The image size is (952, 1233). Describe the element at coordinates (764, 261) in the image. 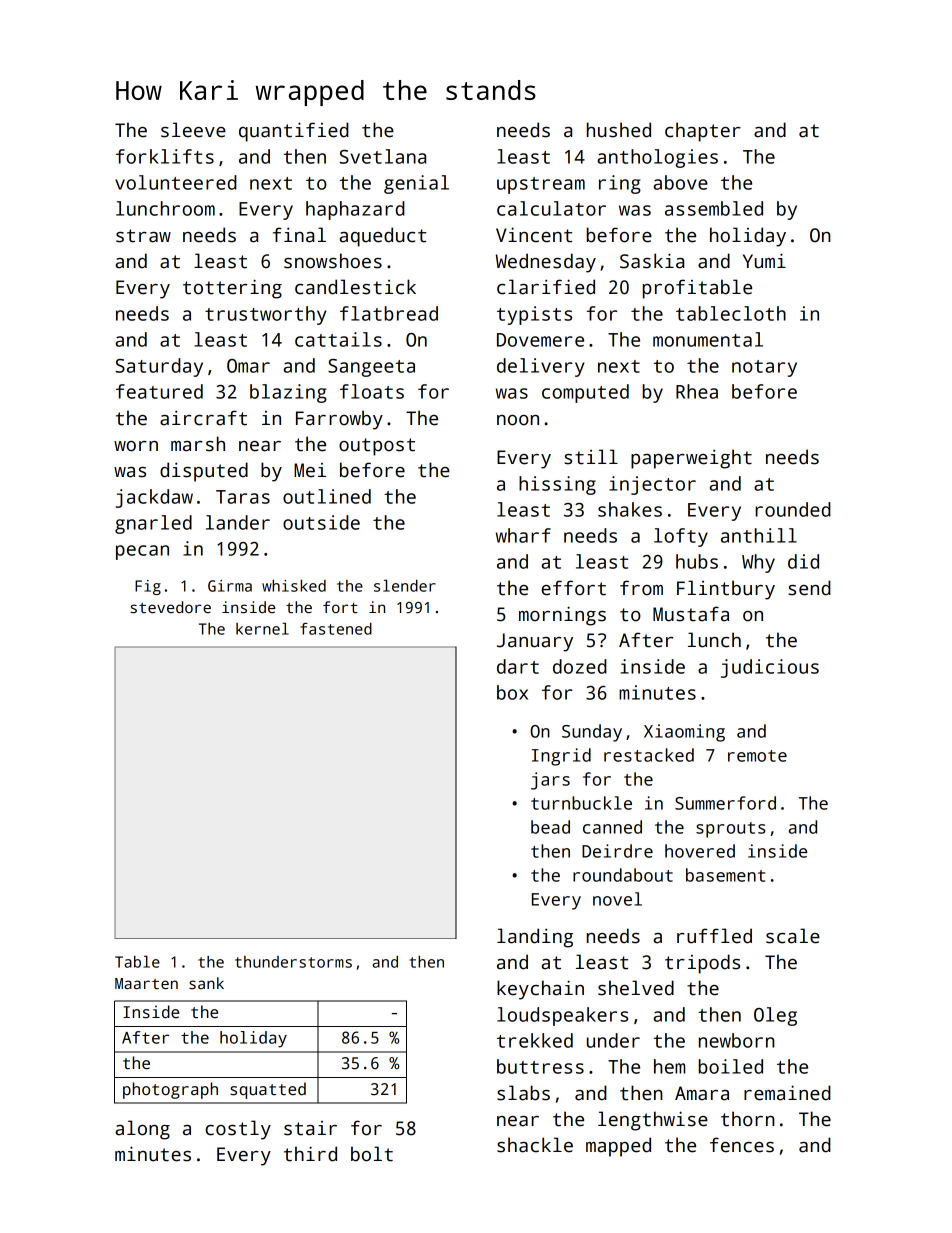

I see `Yumi` at that location.
